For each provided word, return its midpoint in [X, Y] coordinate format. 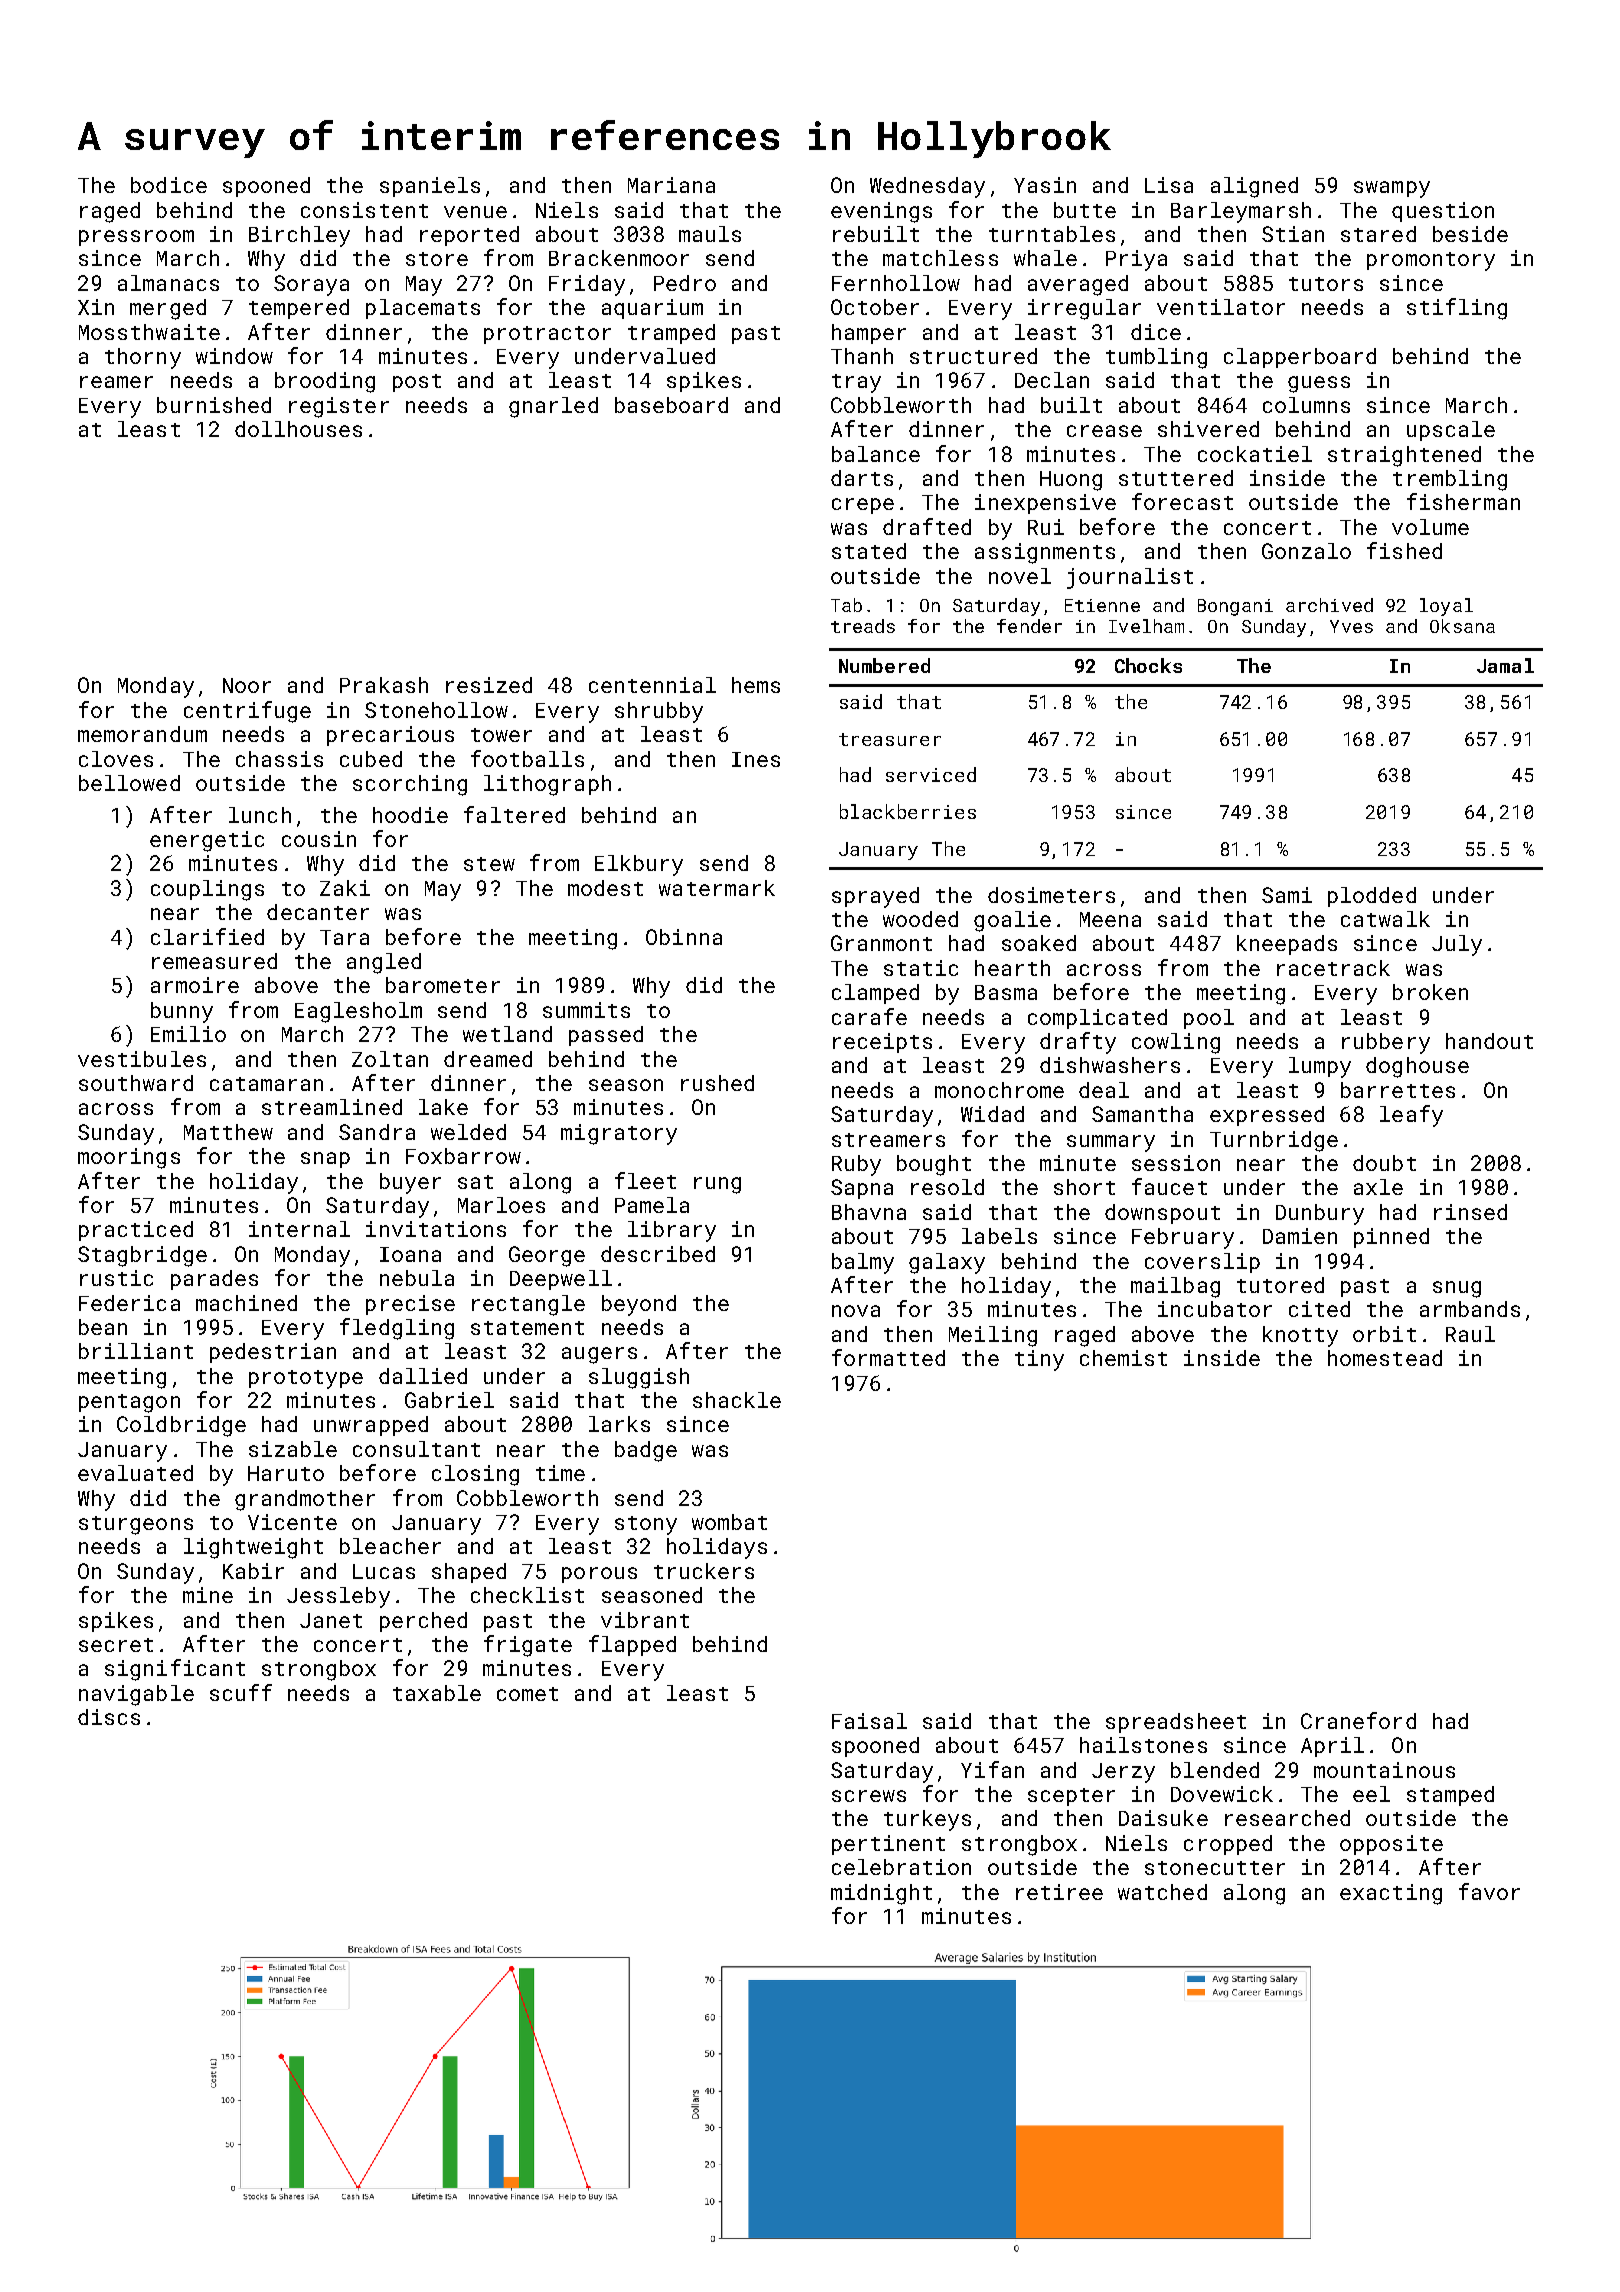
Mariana [671, 185]
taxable [437, 1693]
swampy [1392, 189]
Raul [1470, 1334]
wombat [729, 1522]
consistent [364, 210]
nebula [417, 1278]
